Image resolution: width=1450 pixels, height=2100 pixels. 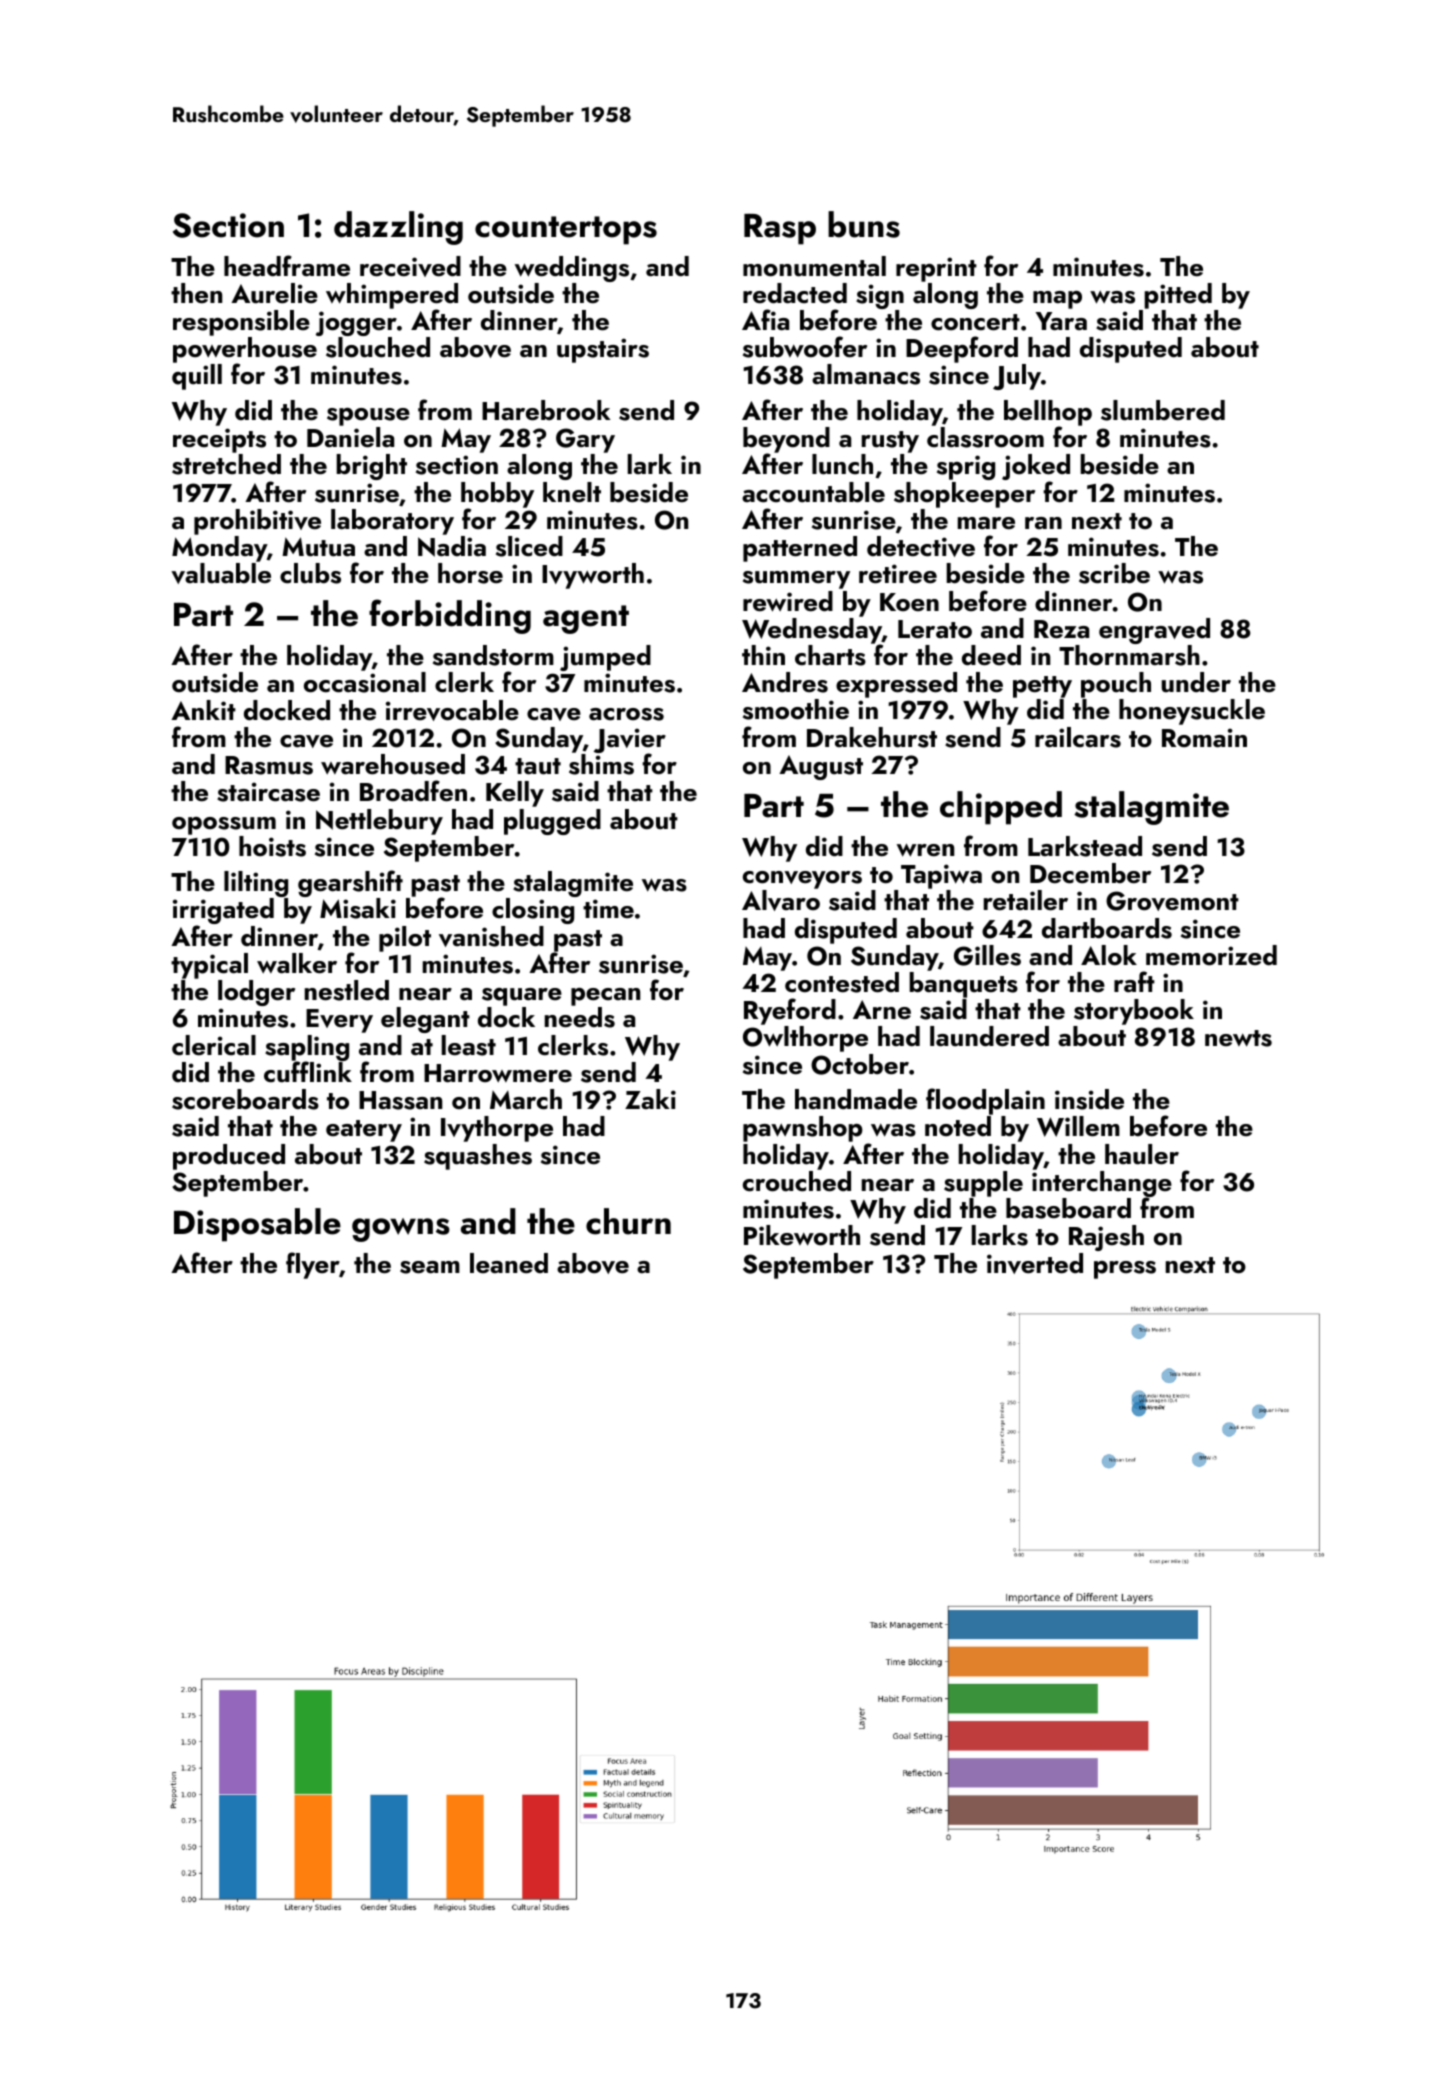 I want to click on leaned, so click(x=509, y=1263).
